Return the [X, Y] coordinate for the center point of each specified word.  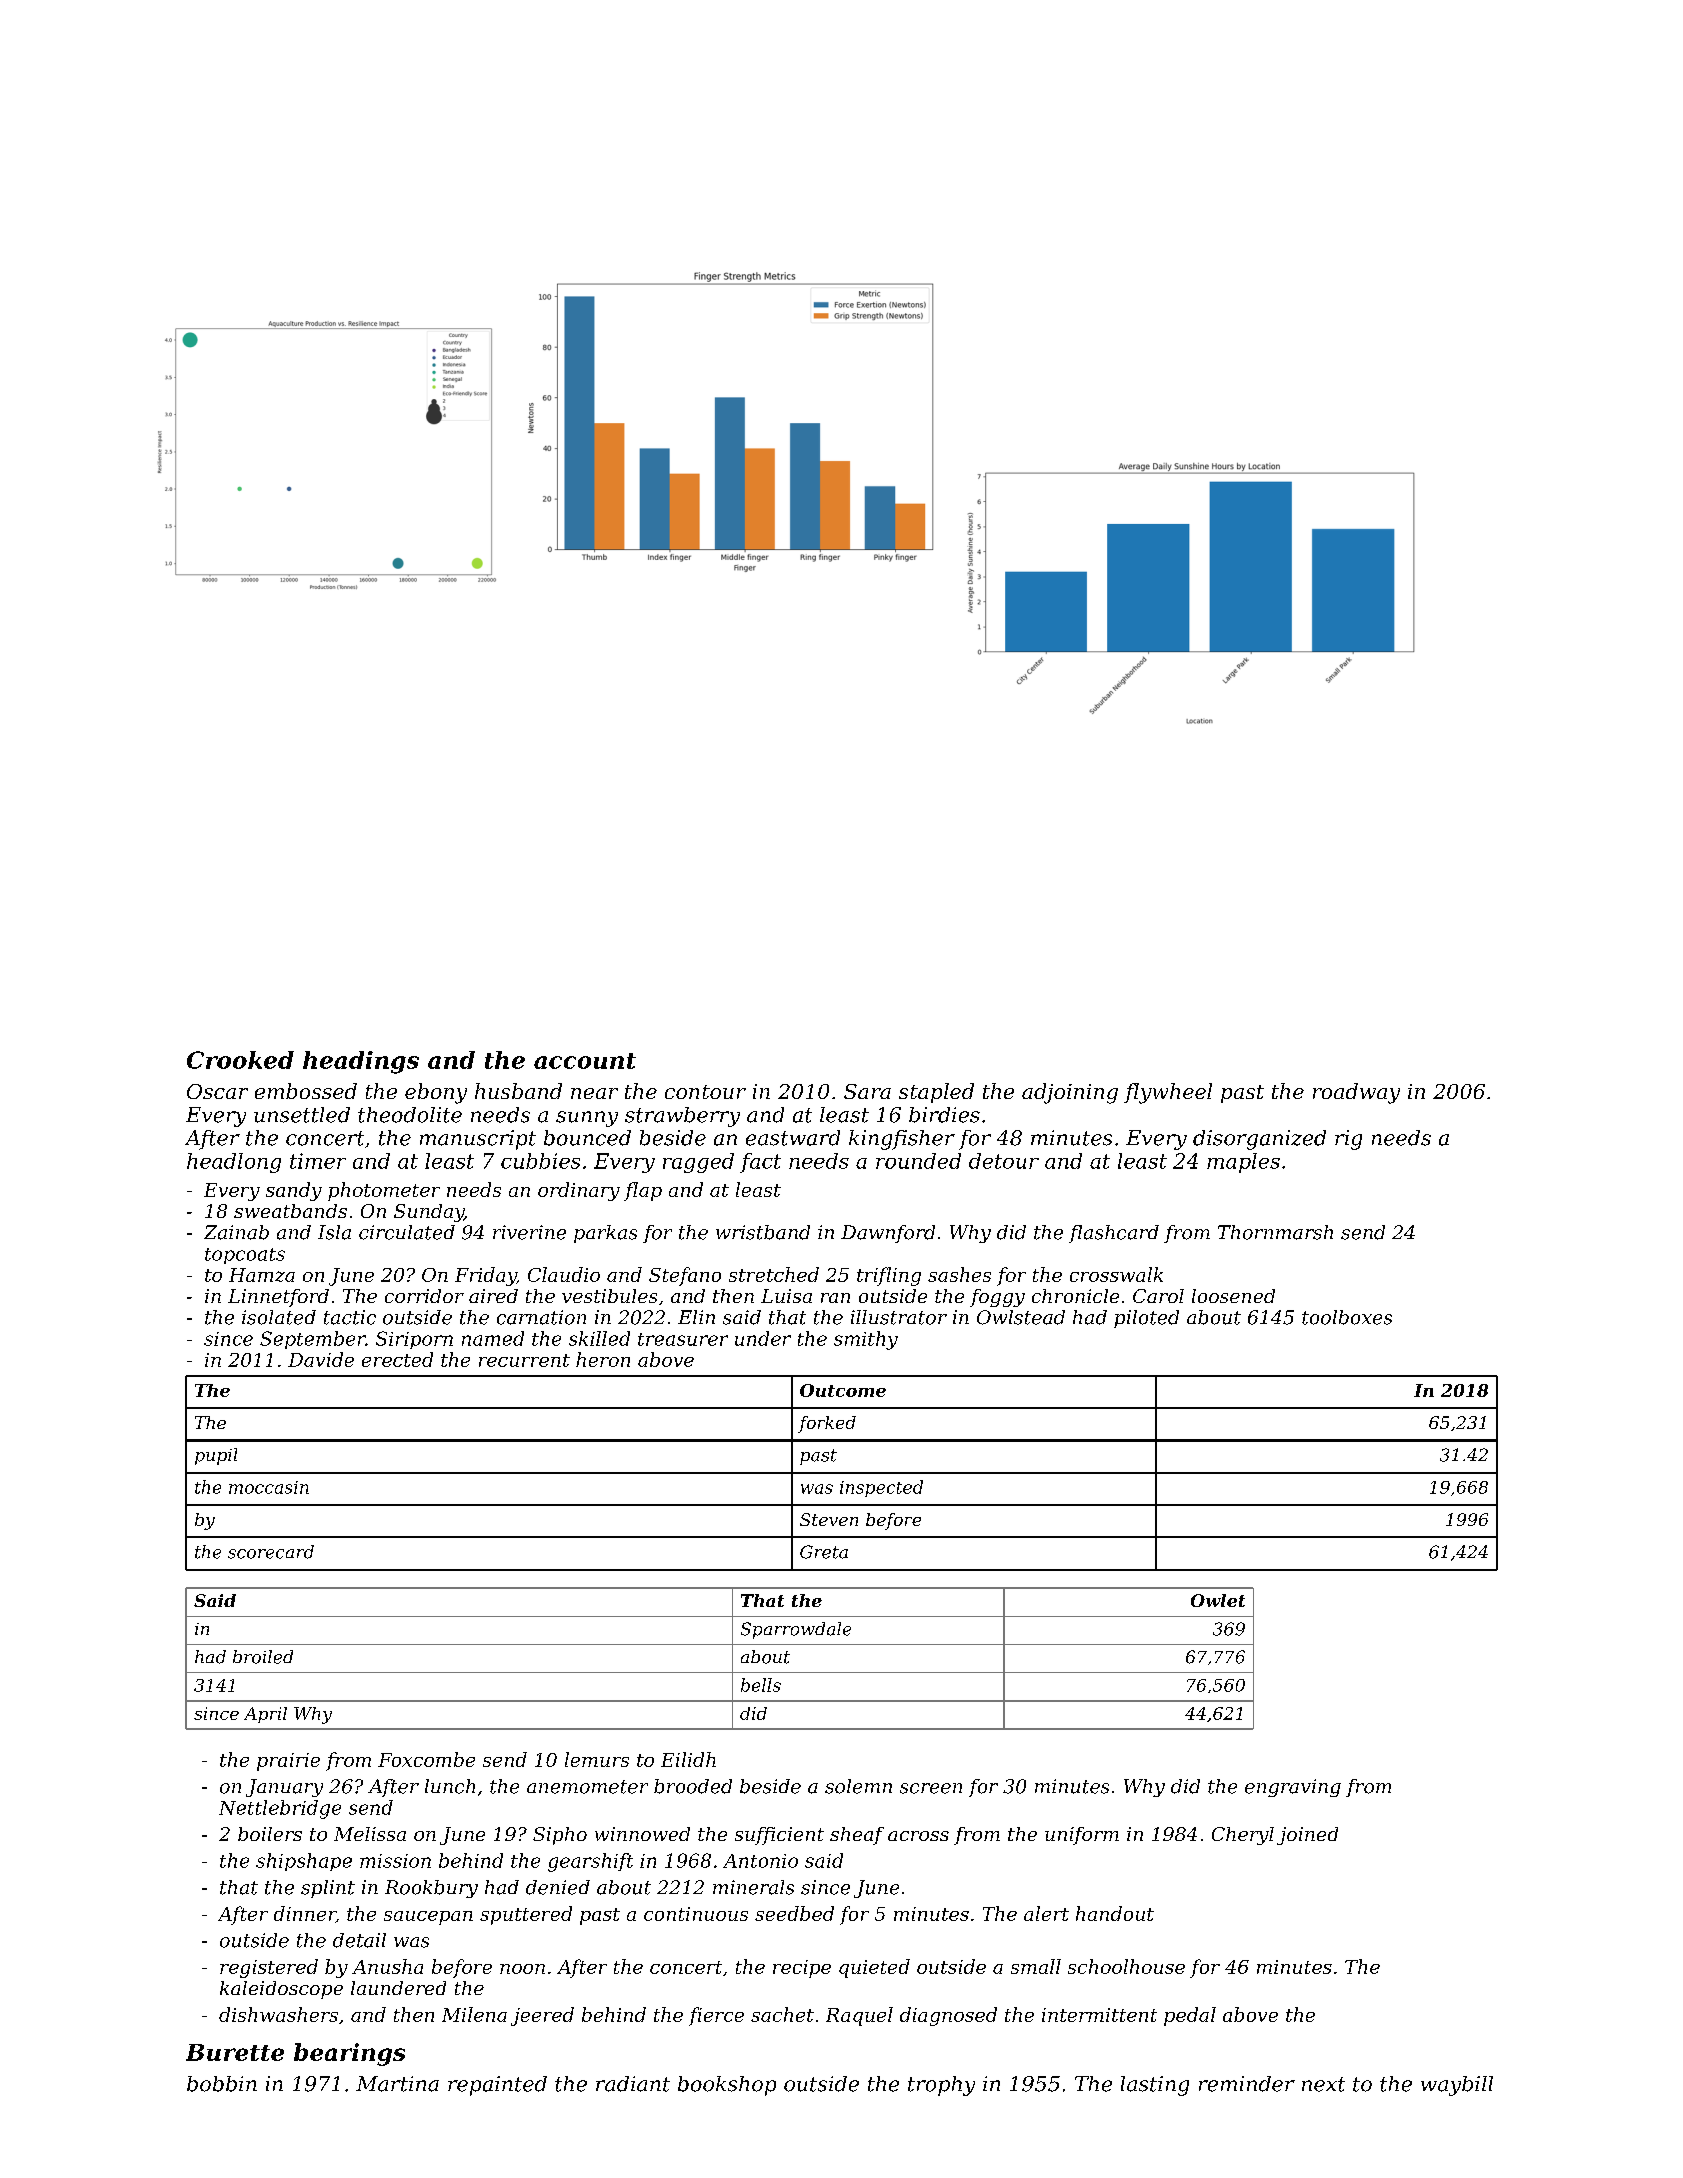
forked [827, 1424]
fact [760, 1163]
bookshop [727, 2086]
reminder [1247, 2084]
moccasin [269, 1487]
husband [518, 1091]
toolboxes [1347, 1317]
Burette [235, 2052]
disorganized [1259, 1140]
